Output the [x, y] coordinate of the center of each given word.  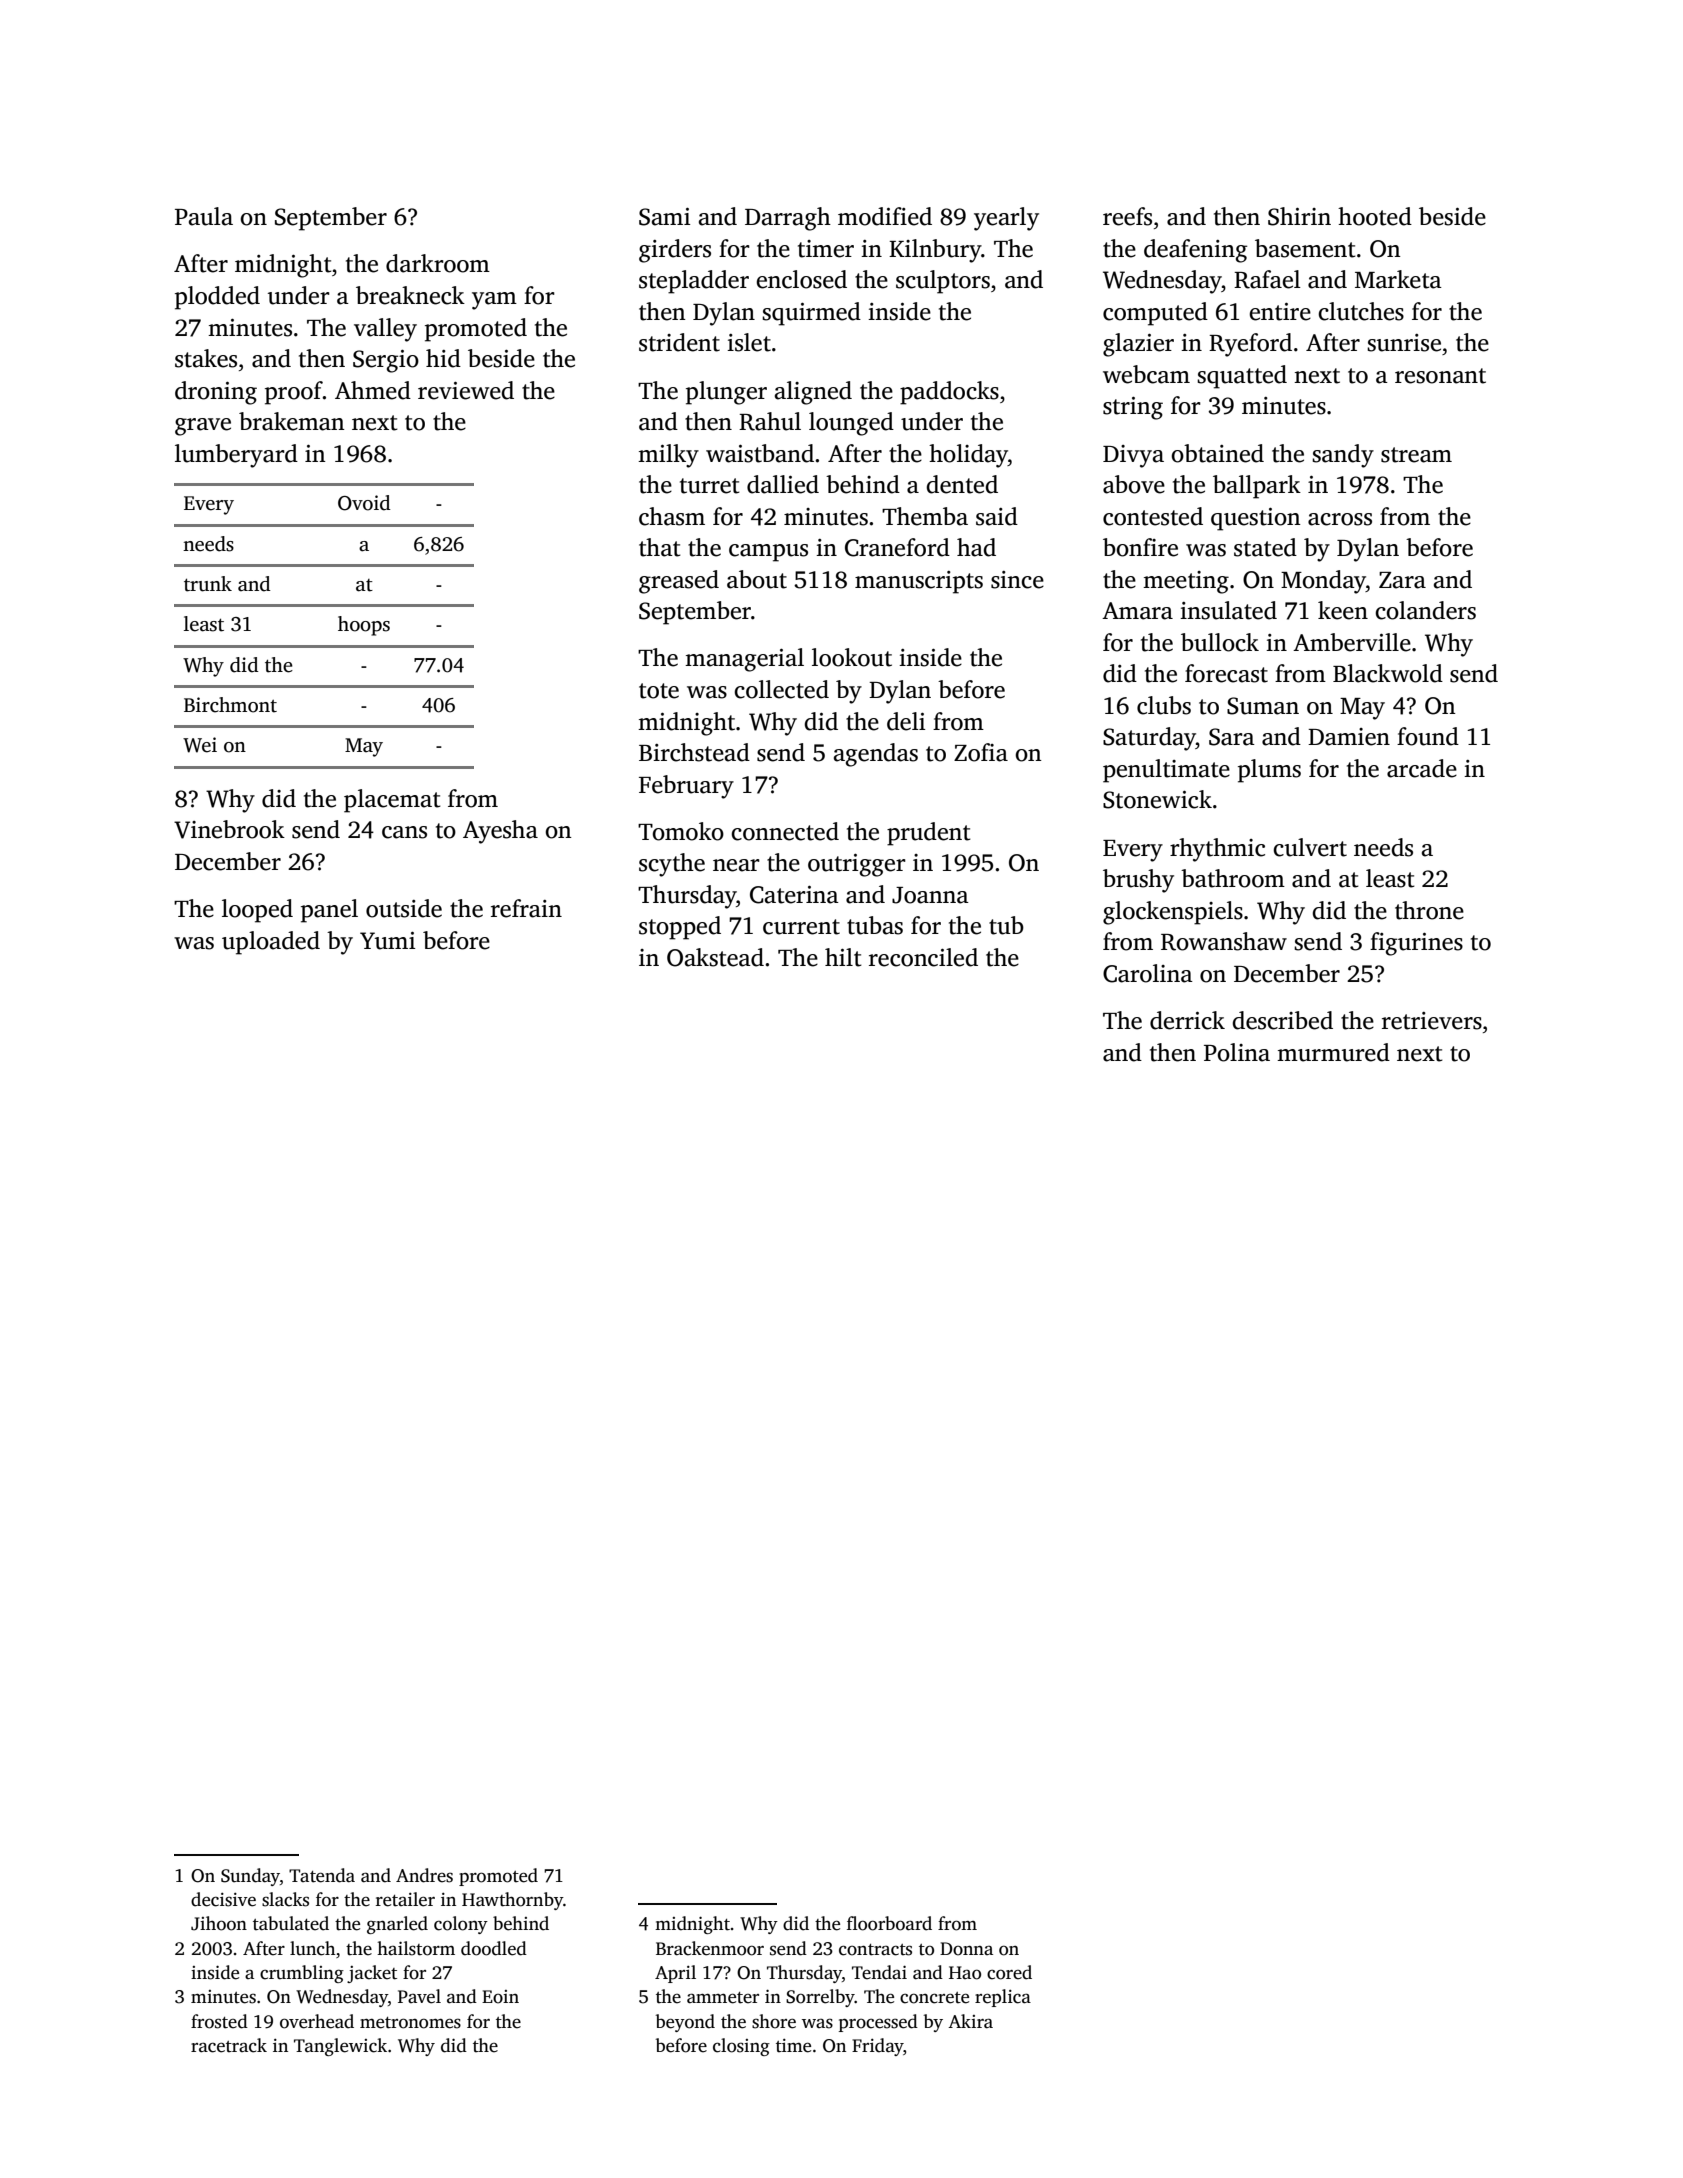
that [660, 547]
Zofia [981, 752]
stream [1416, 455]
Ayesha [500, 832]
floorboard [889, 1923]
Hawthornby [512, 1901]
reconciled [923, 957]
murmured [1333, 1052]
